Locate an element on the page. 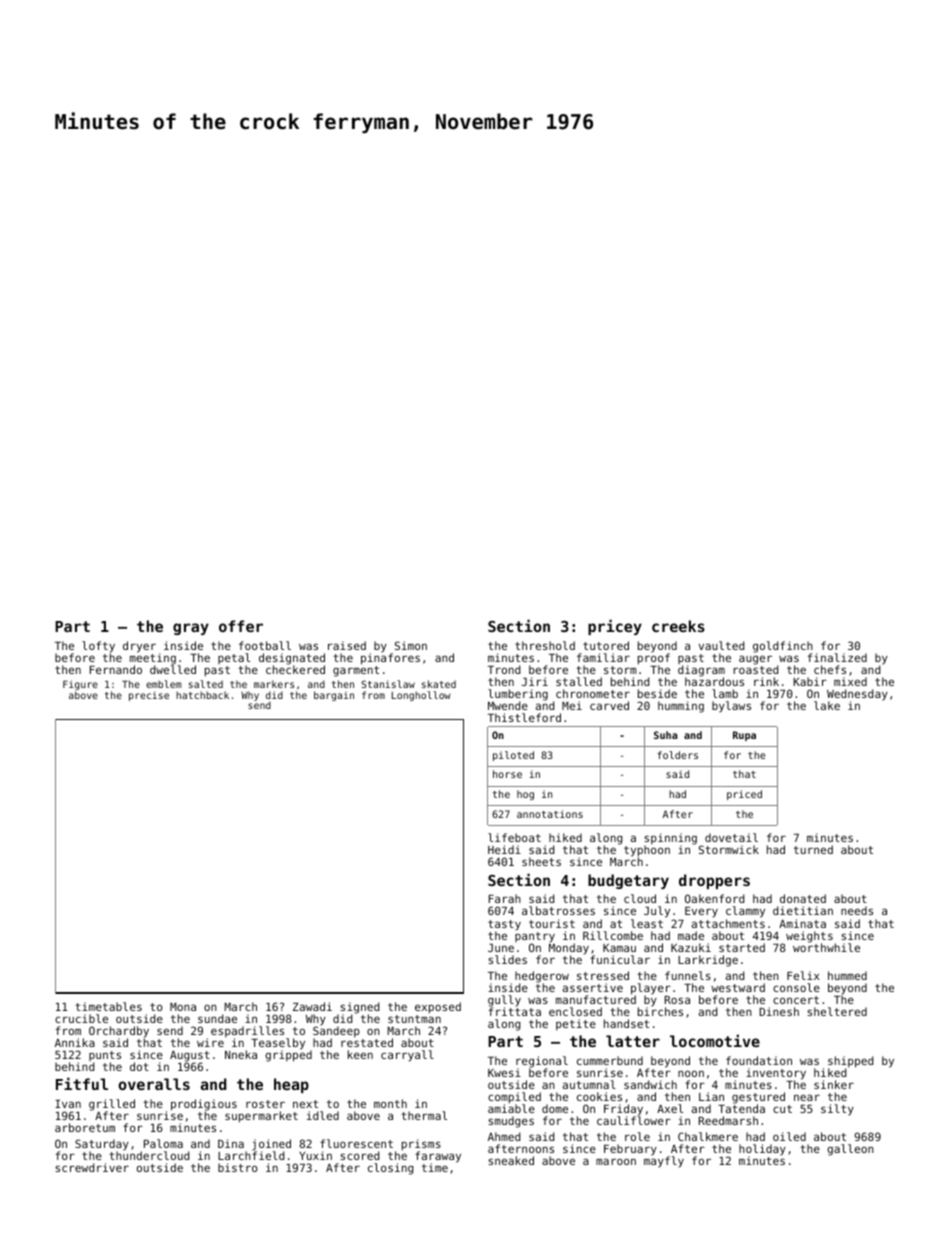 Image resolution: width=952 pixels, height=1233 pixels. bistro is located at coordinates (237, 1167).
